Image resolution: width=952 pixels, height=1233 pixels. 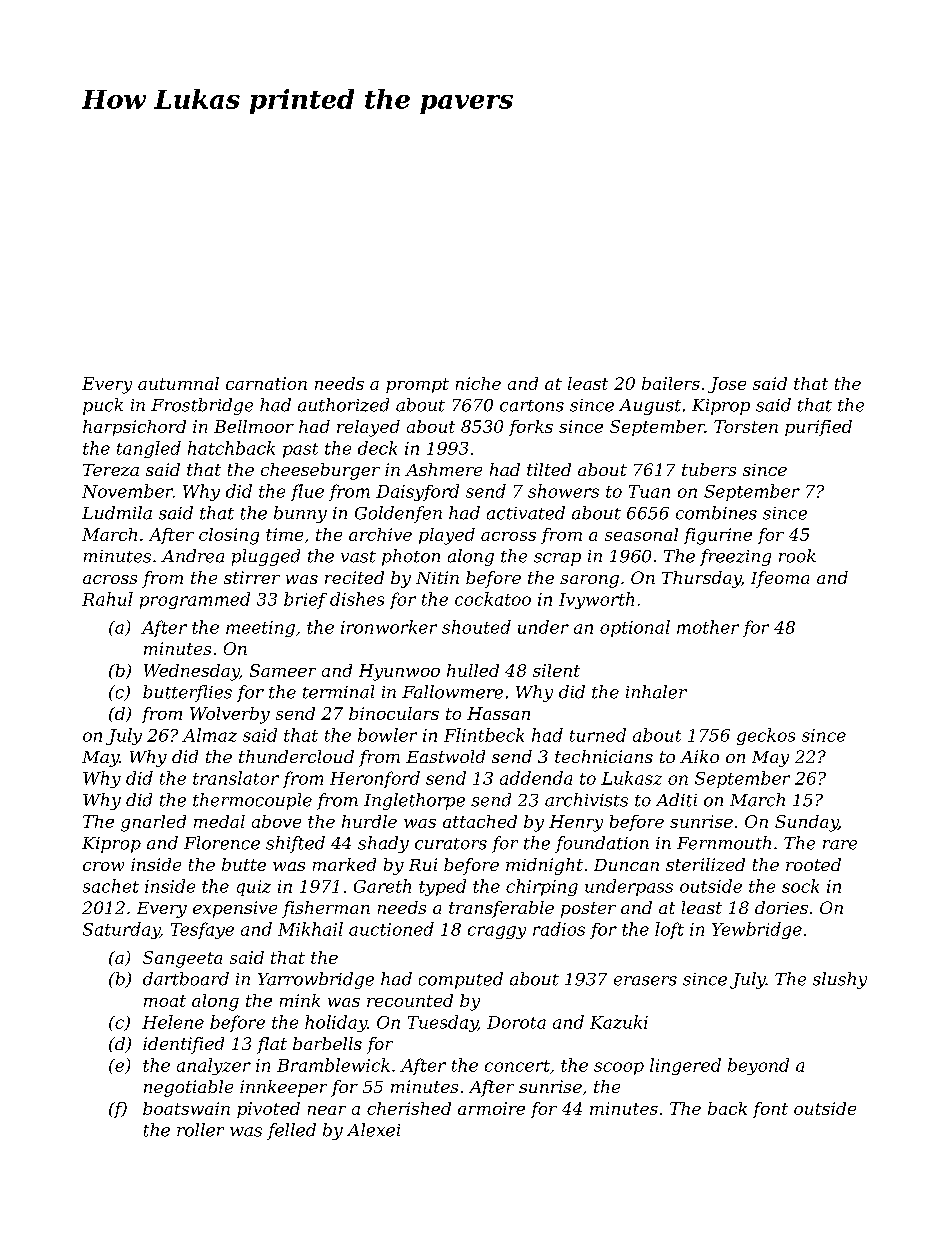 I want to click on slushy, so click(x=840, y=980).
